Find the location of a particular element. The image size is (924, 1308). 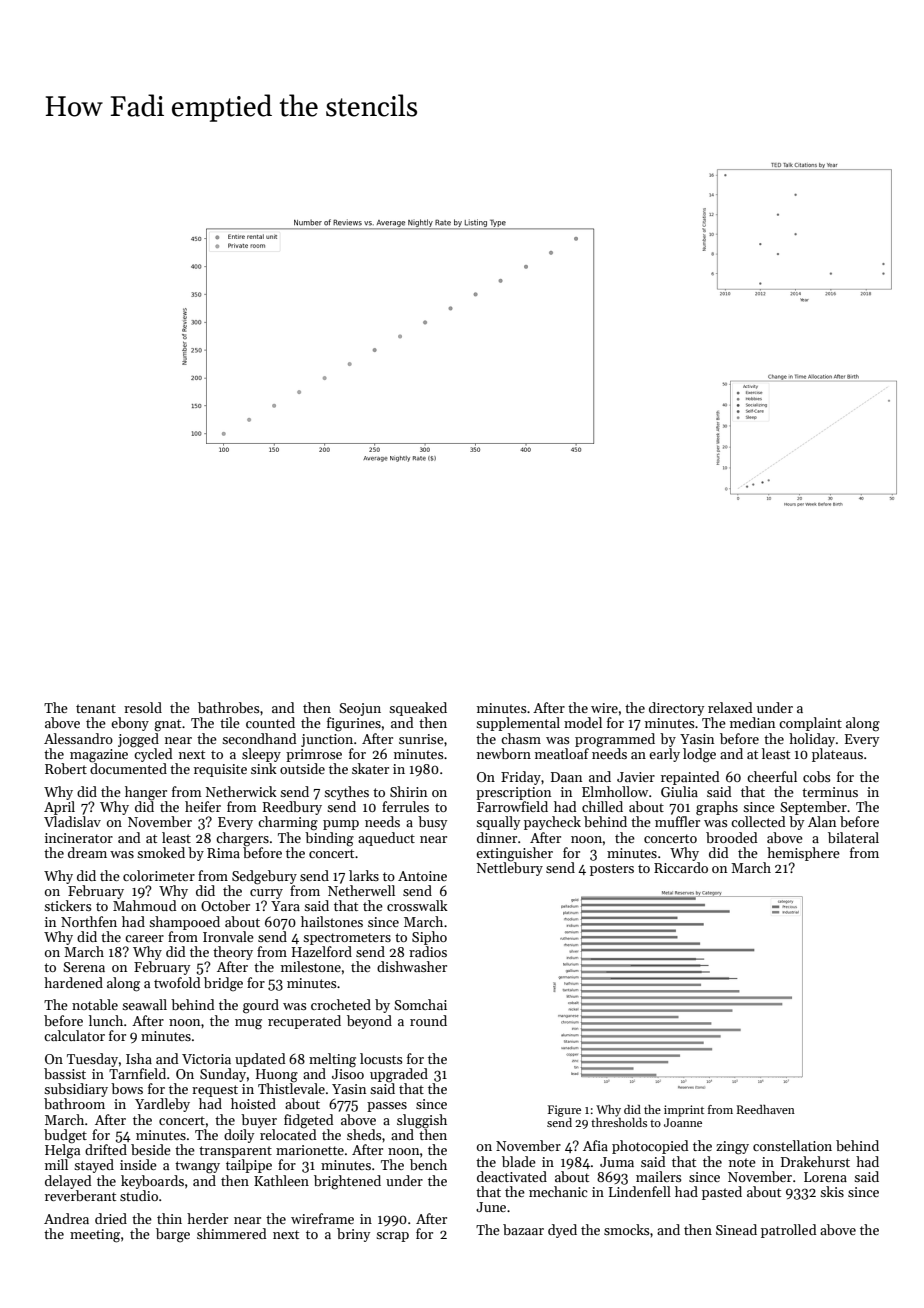

hemisphere is located at coordinates (803, 854).
